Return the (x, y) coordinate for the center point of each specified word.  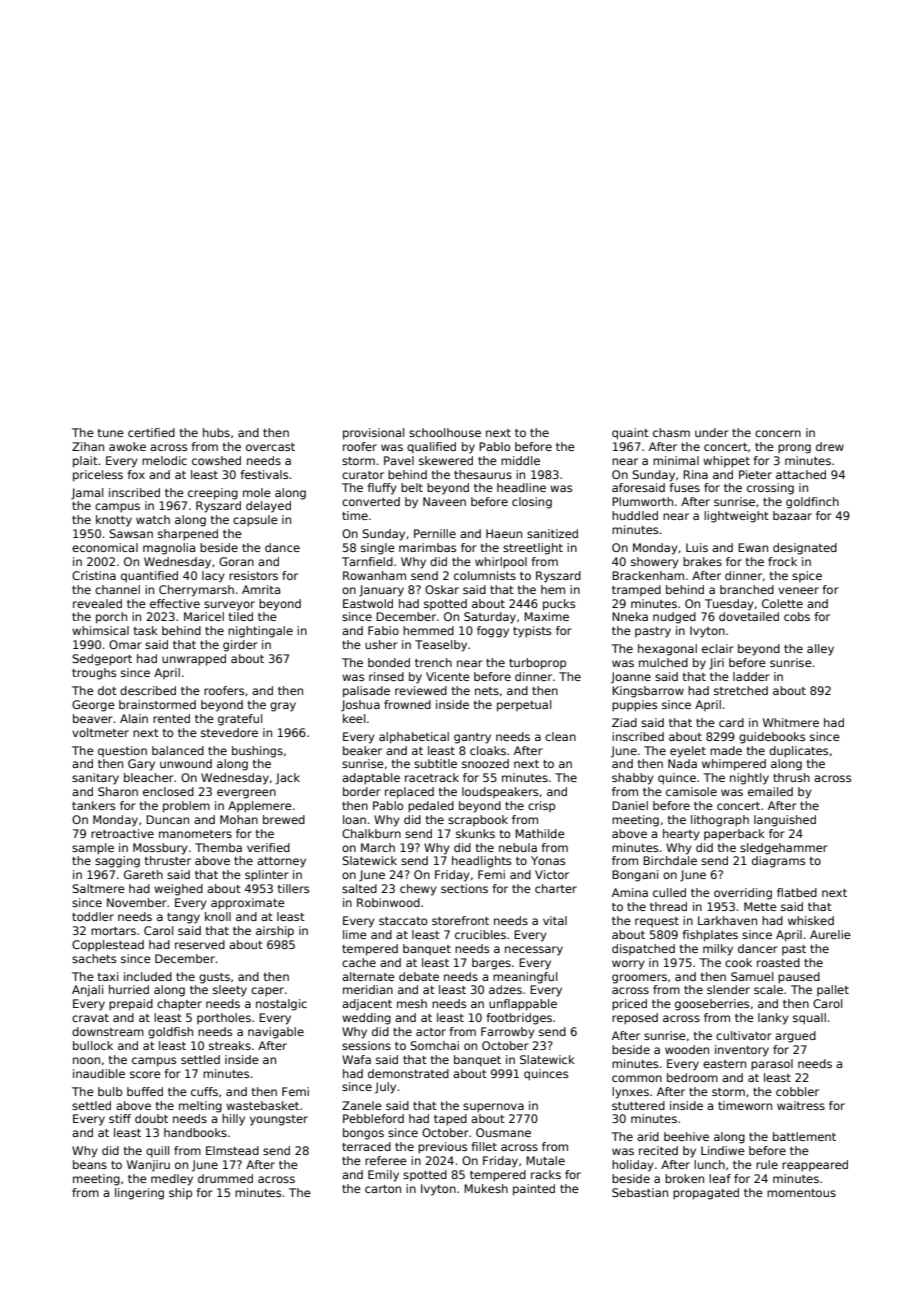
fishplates (710, 936)
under (712, 432)
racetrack (432, 777)
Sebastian (640, 1192)
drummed (225, 1178)
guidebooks (772, 738)
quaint (630, 434)
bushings (257, 752)
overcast (270, 447)
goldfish (170, 1033)
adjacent (367, 1005)
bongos (363, 1134)
